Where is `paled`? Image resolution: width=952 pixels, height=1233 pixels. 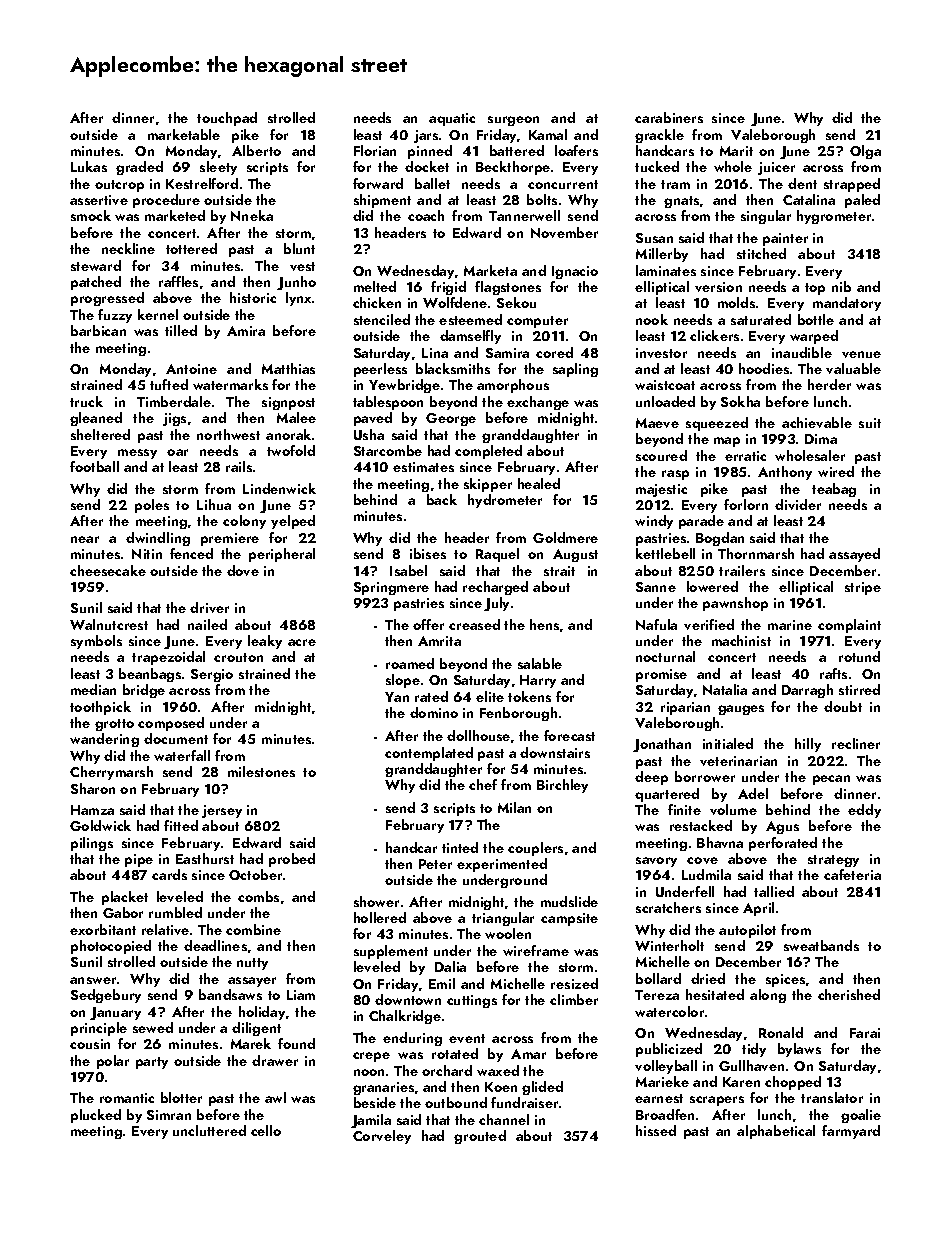
paled is located at coordinates (862, 201).
